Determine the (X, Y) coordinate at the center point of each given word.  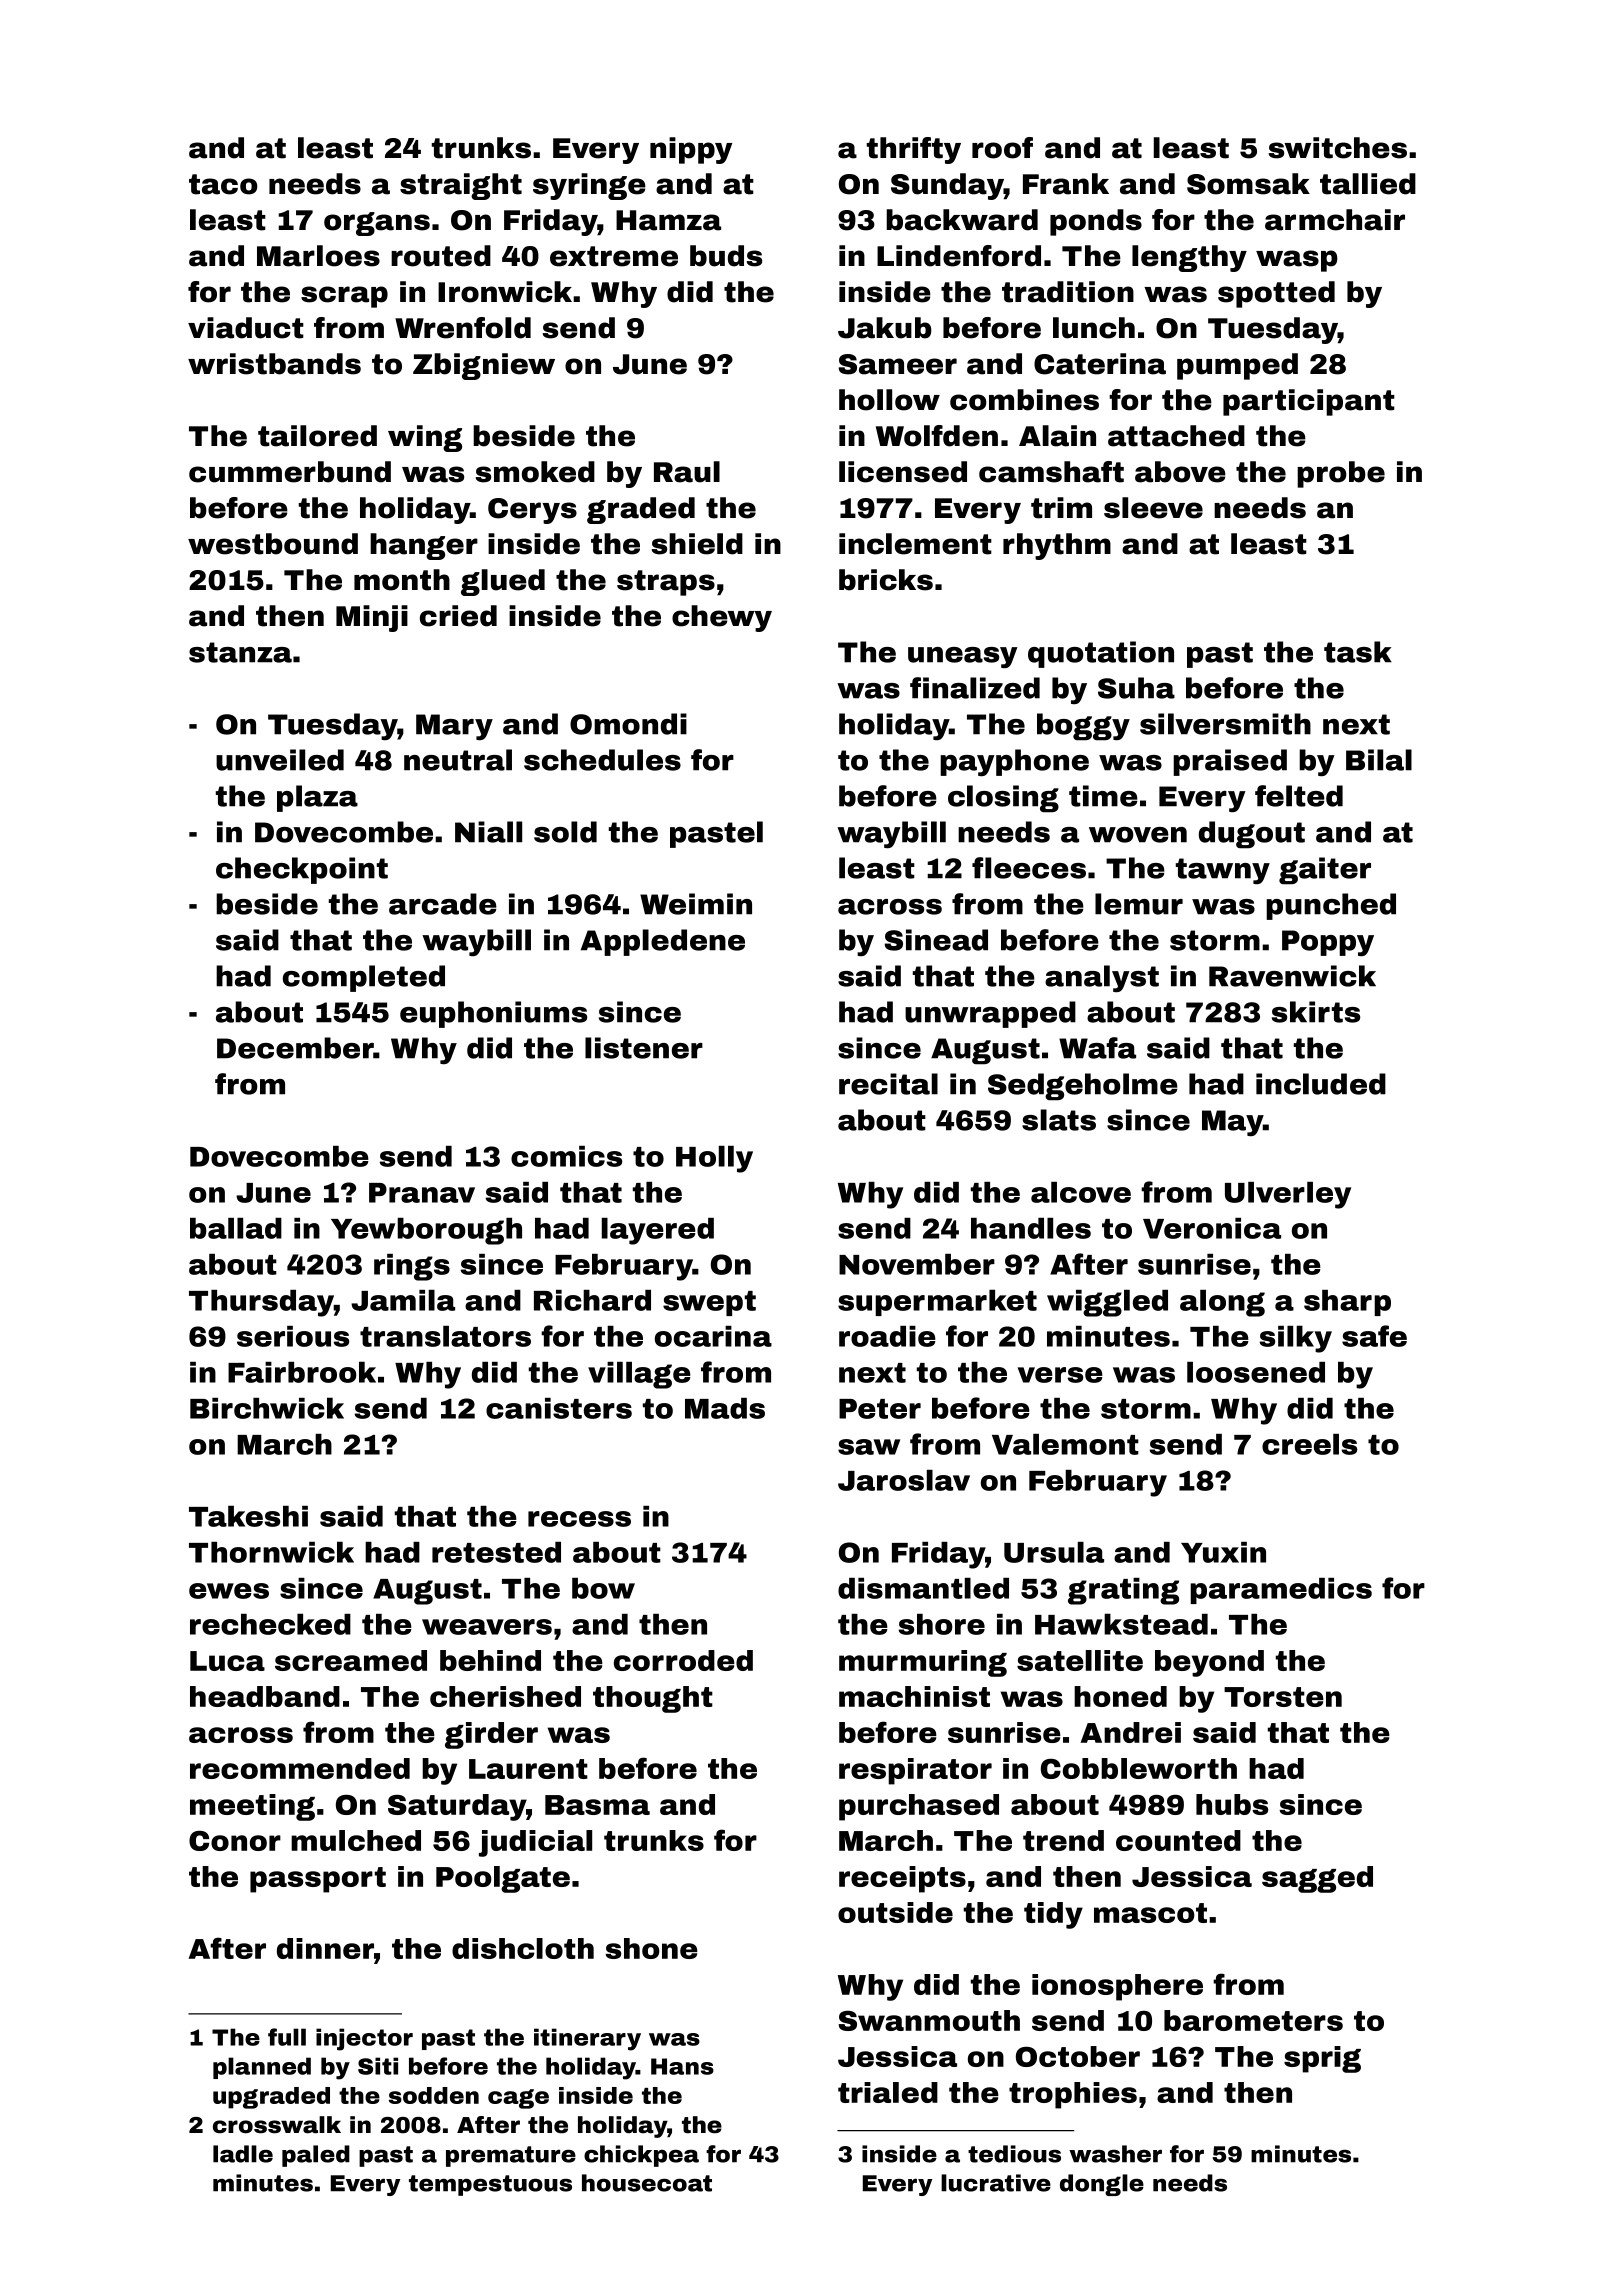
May (1232, 1123)
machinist (914, 1696)
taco (223, 184)
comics (566, 1156)
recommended (300, 1768)
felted (1299, 796)
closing (1003, 799)
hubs (1232, 1804)
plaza (317, 798)
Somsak (1248, 184)
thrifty (914, 150)
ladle (243, 2154)
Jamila (403, 1300)
